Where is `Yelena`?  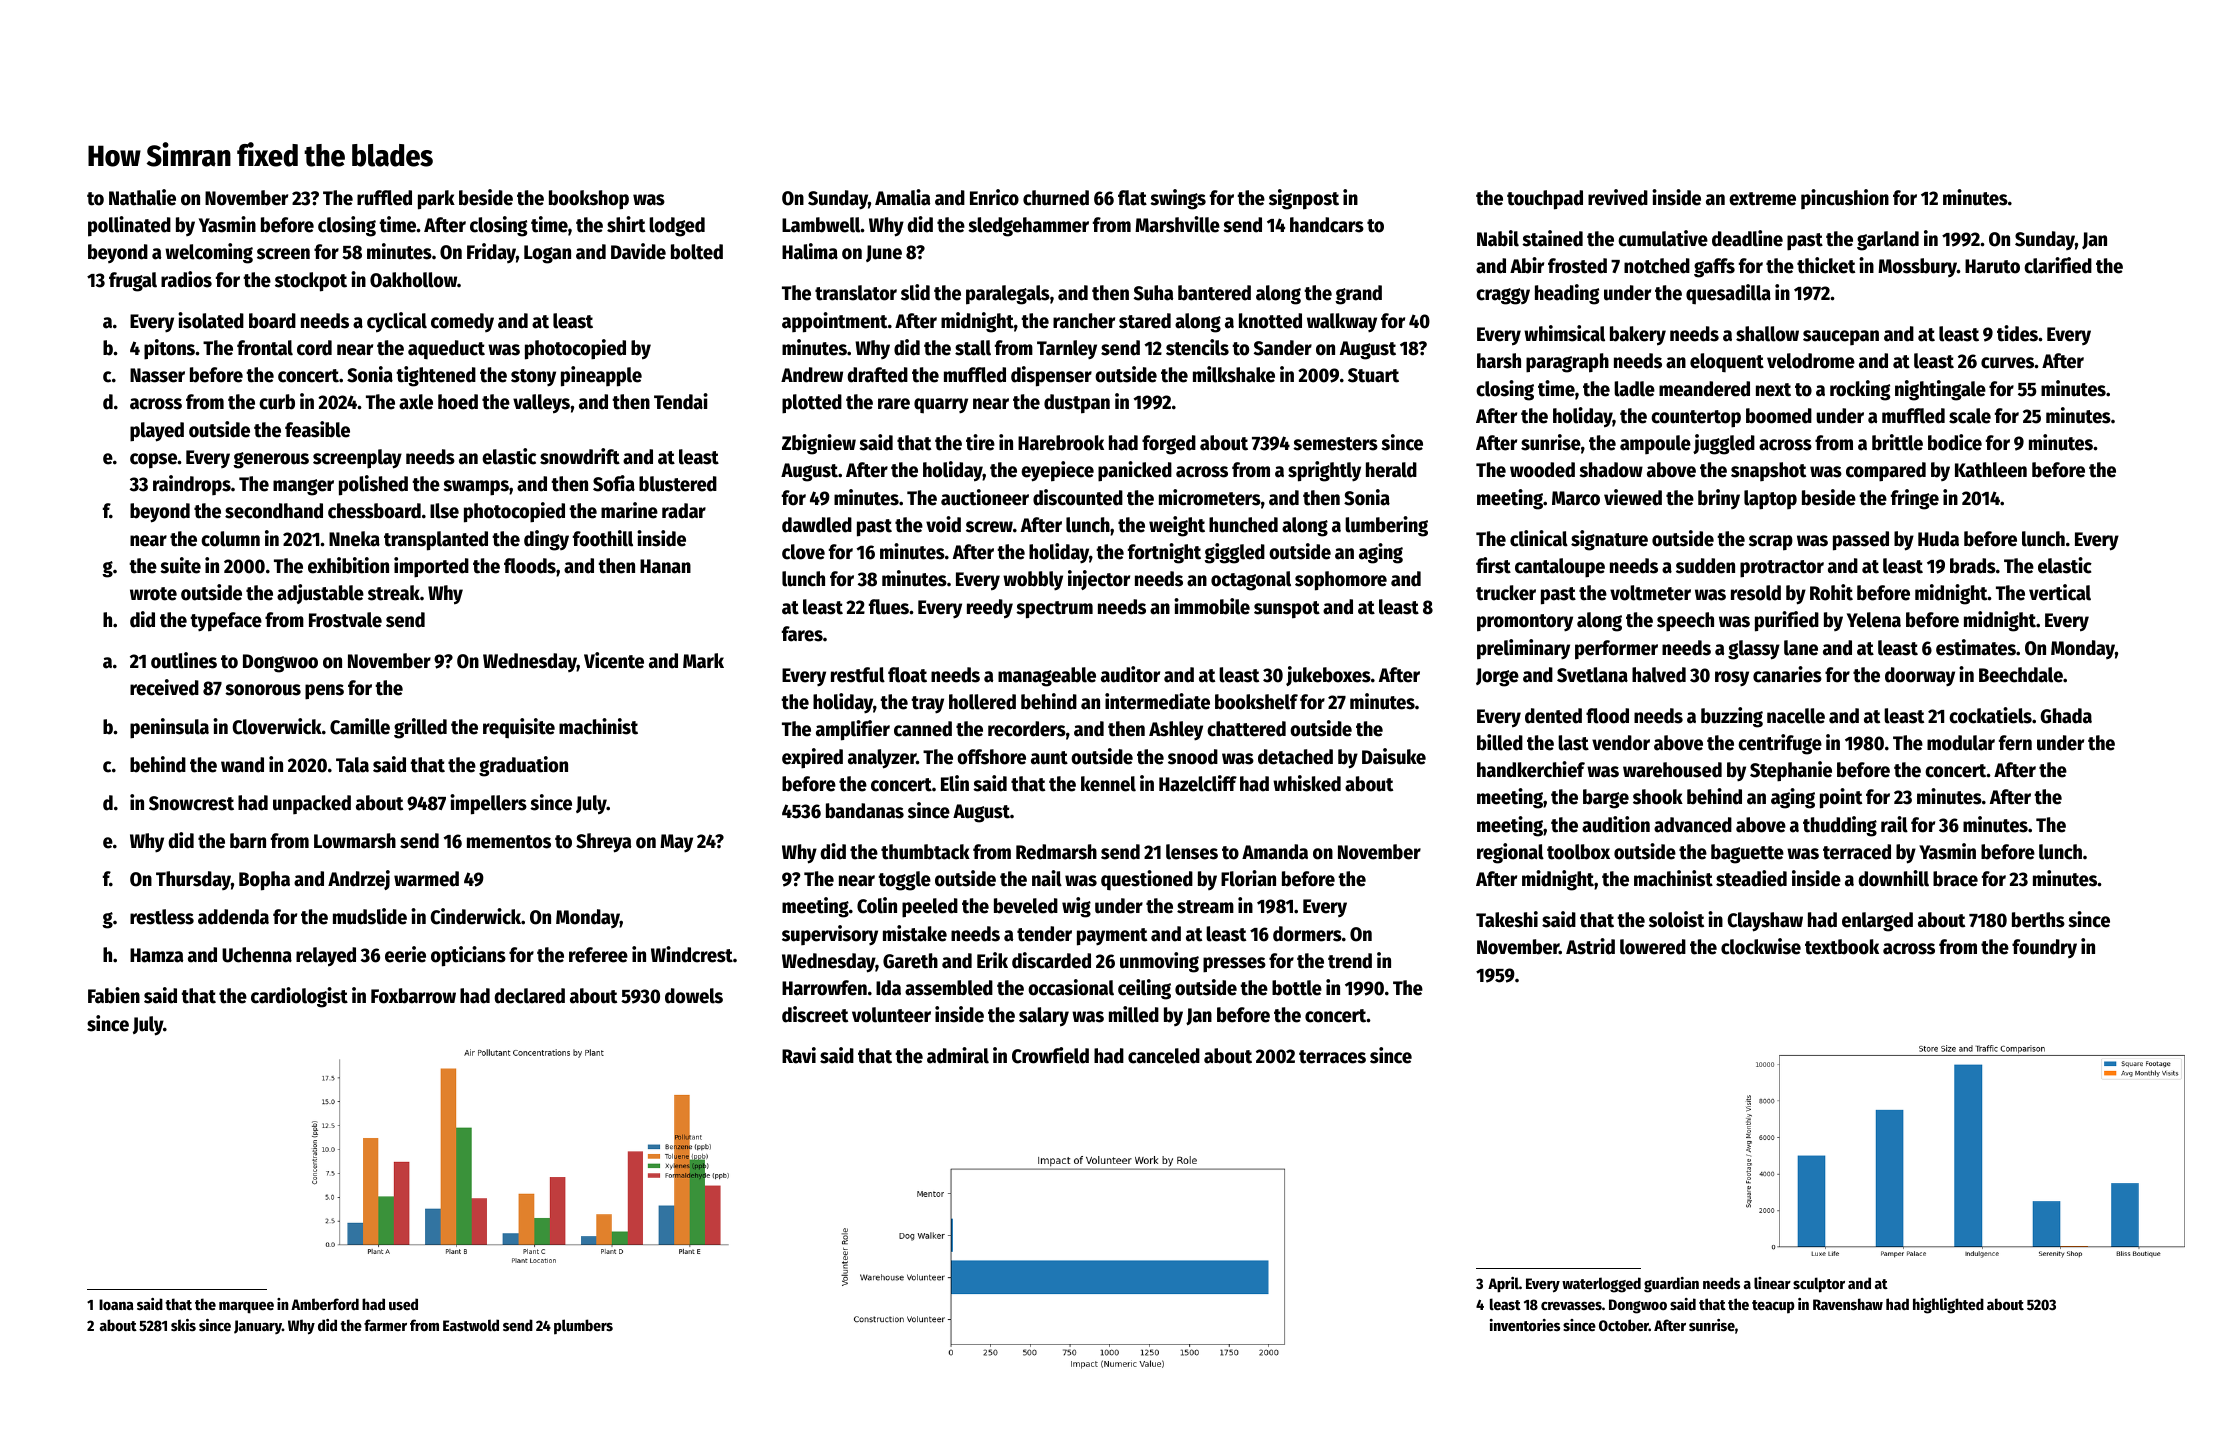
Yelena is located at coordinates (1874, 620).
